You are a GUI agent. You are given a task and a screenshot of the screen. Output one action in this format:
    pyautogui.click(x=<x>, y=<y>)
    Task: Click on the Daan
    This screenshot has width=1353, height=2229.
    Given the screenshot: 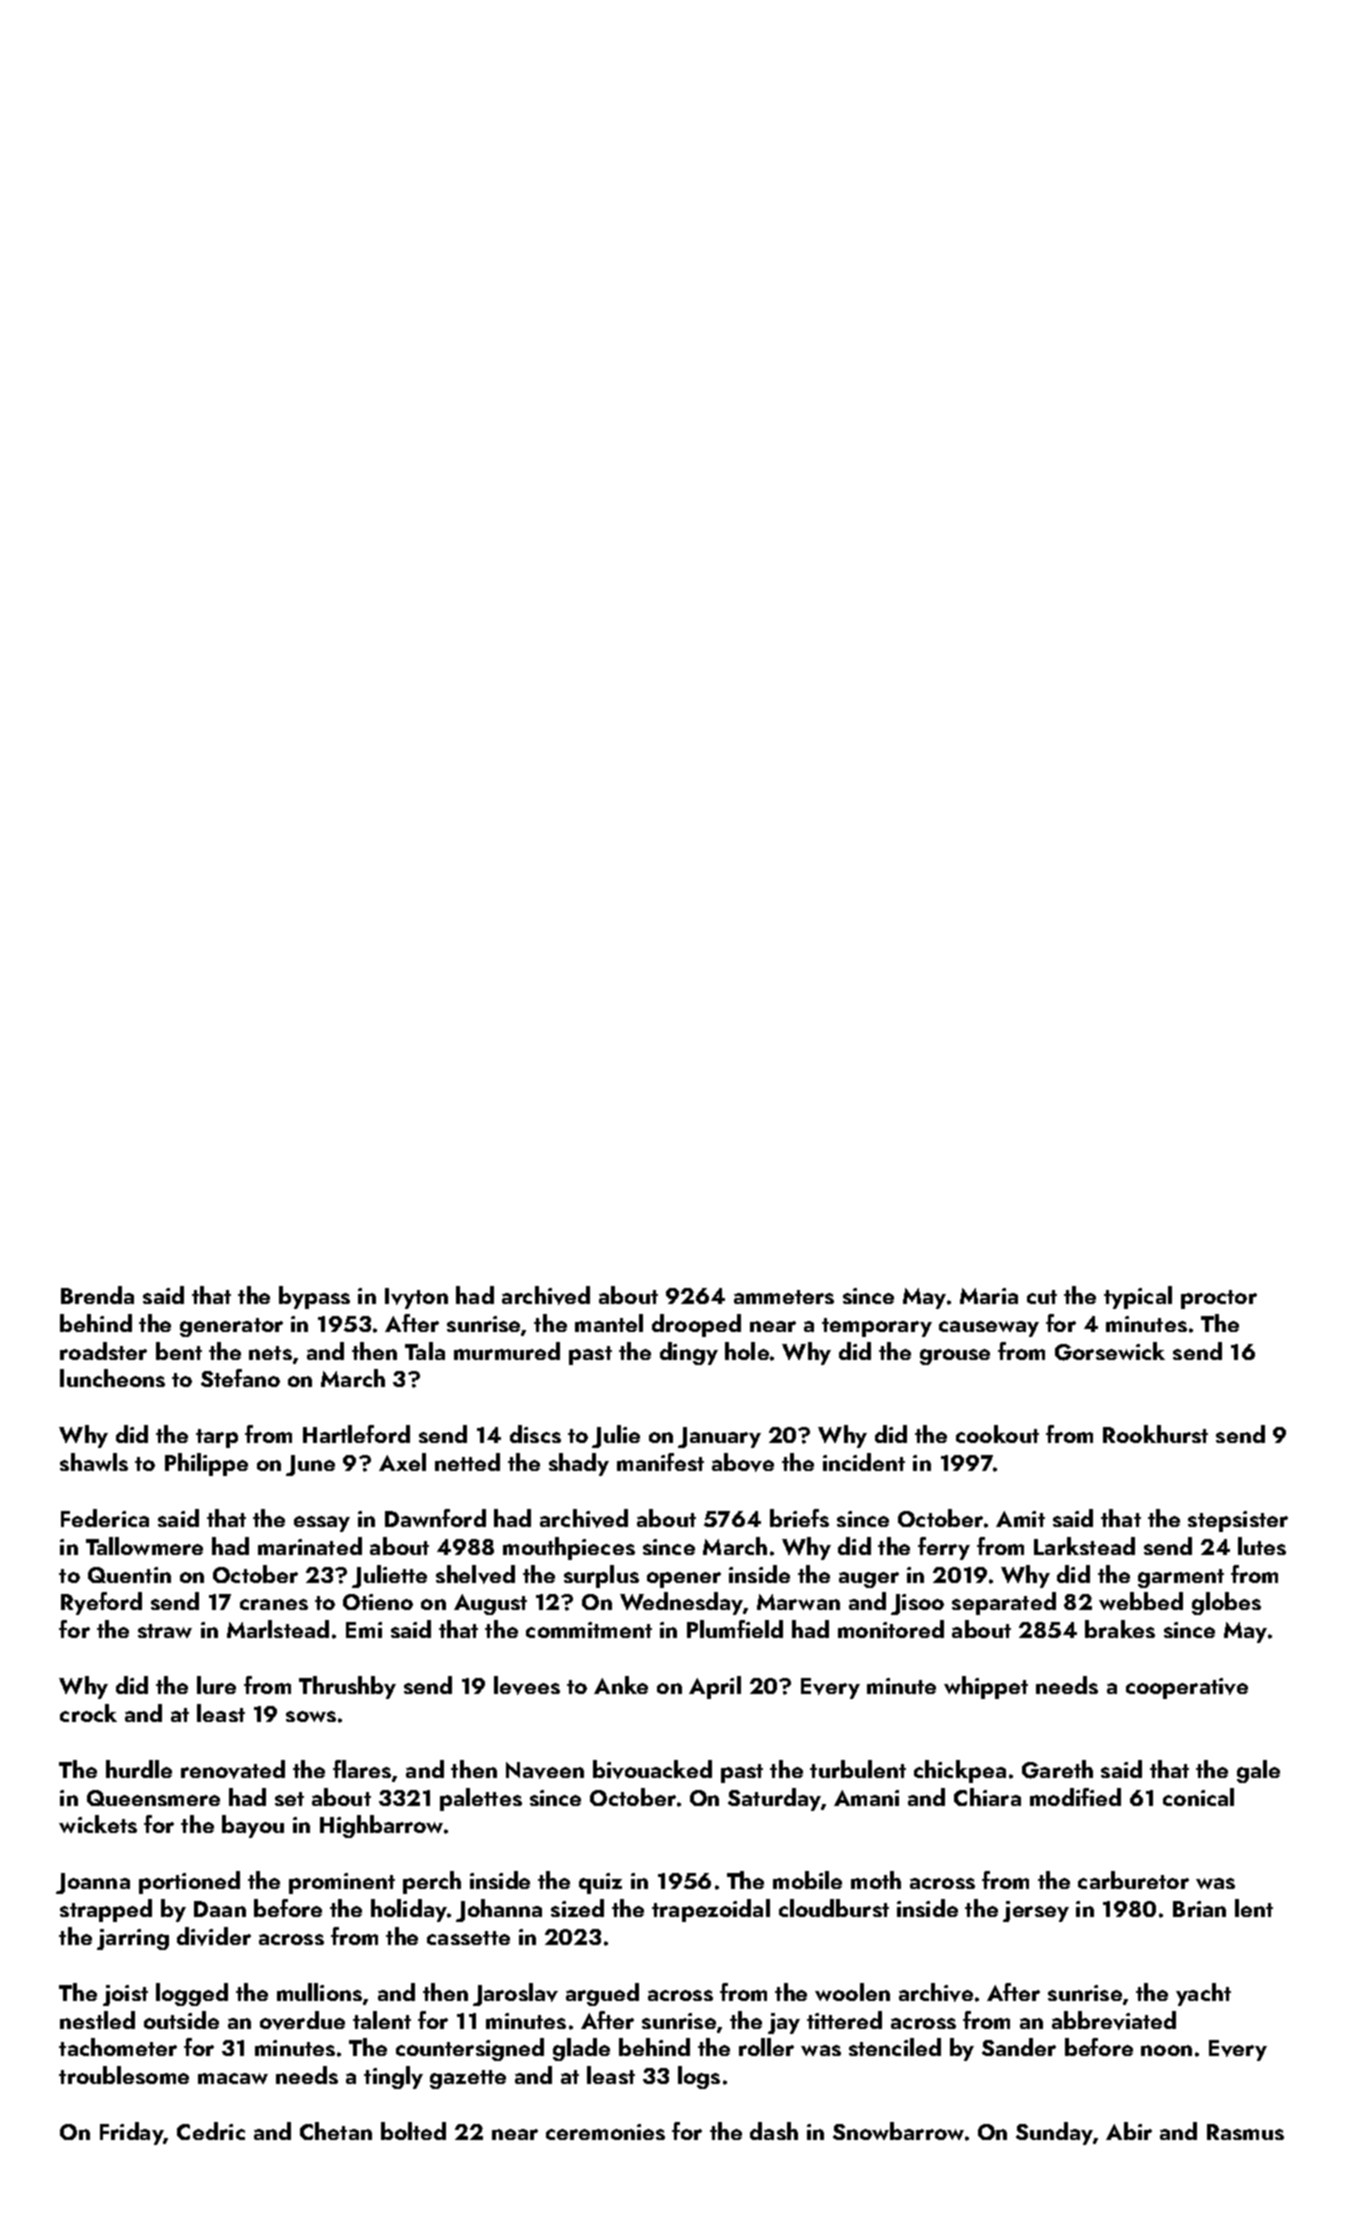 What is the action you would take?
    pyautogui.click(x=220, y=1909)
